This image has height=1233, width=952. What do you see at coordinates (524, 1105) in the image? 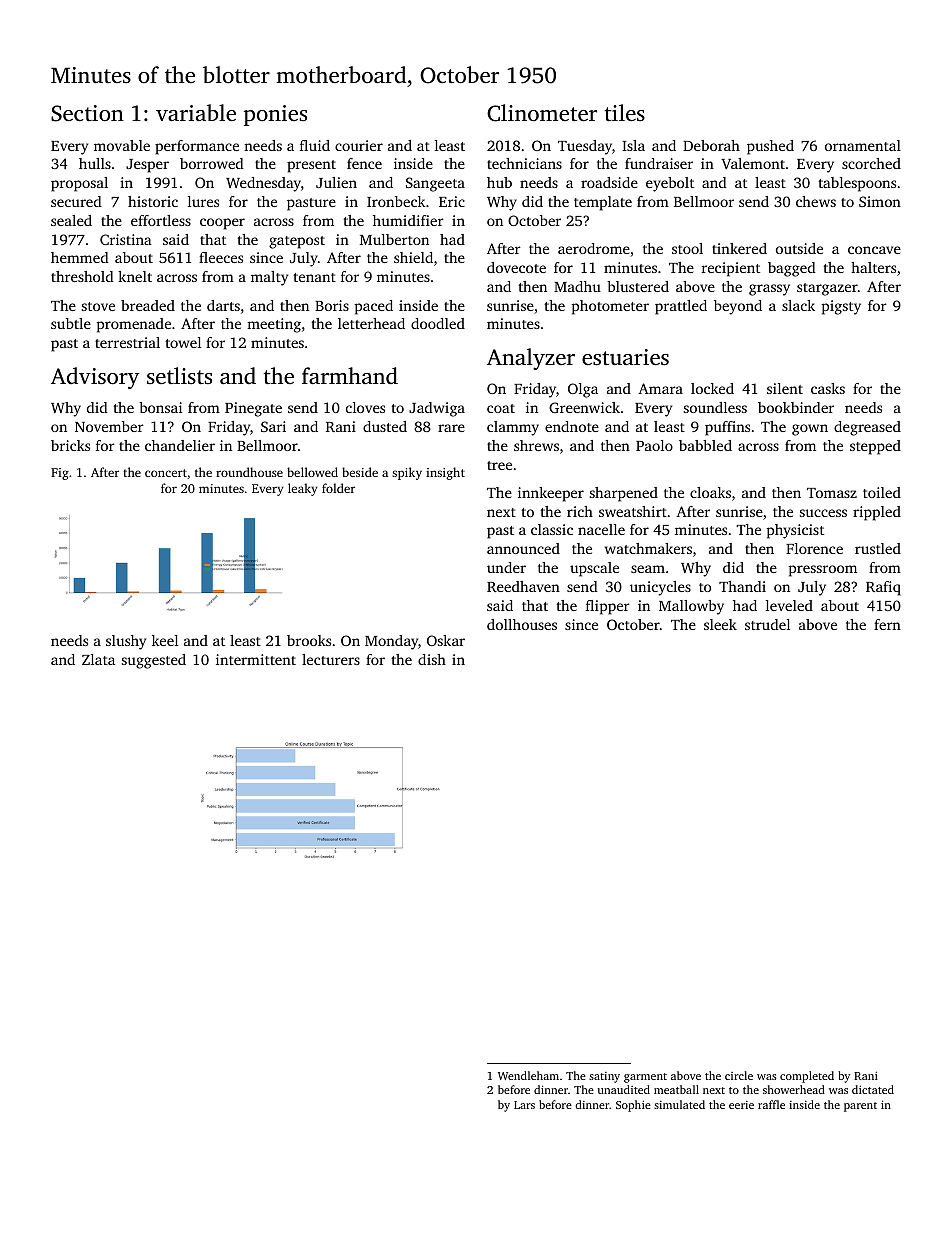
I see `Lars` at bounding box center [524, 1105].
